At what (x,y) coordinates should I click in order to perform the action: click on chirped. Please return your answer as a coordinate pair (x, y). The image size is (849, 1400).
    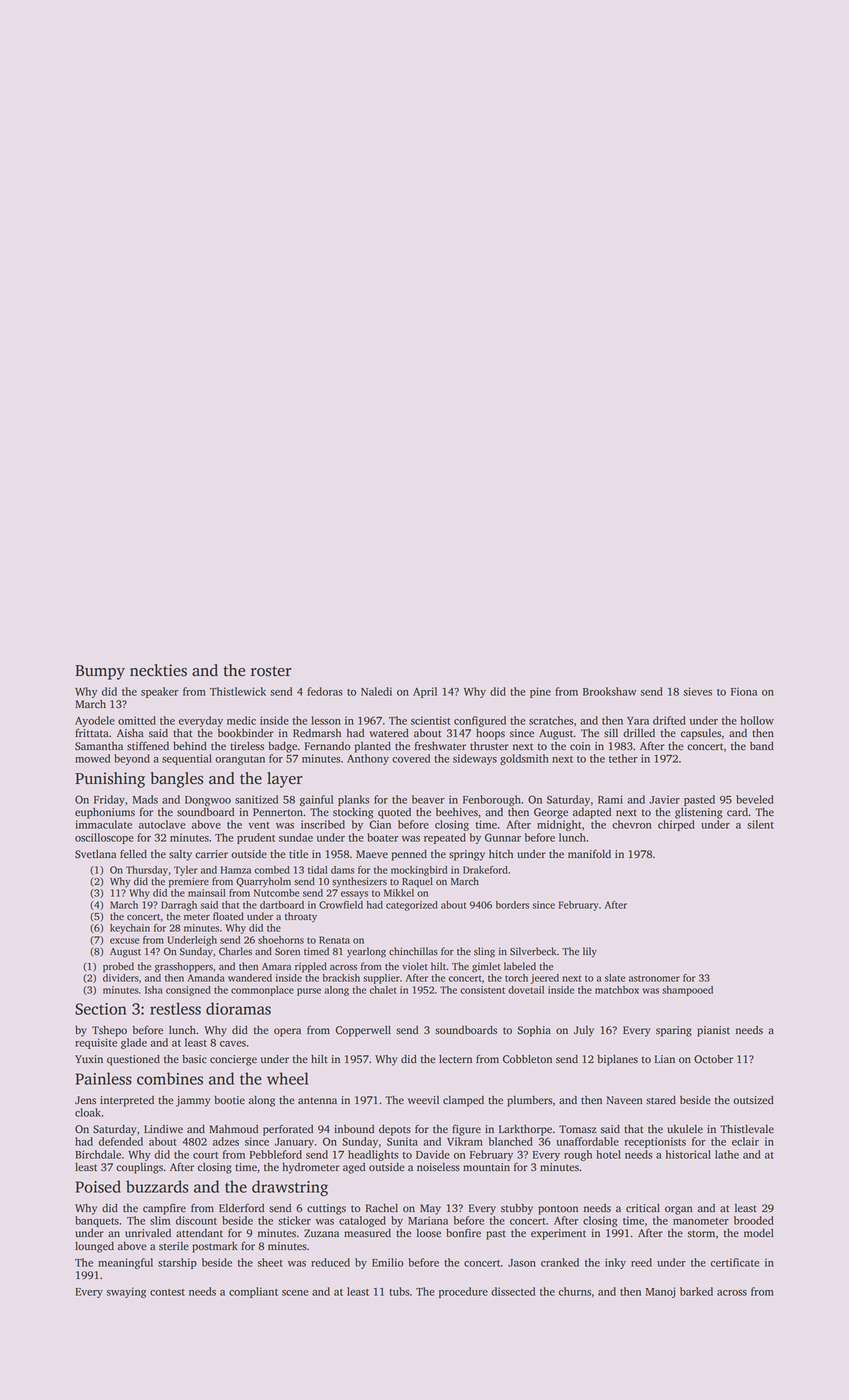
    Looking at the image, I should click on (676, 825).
